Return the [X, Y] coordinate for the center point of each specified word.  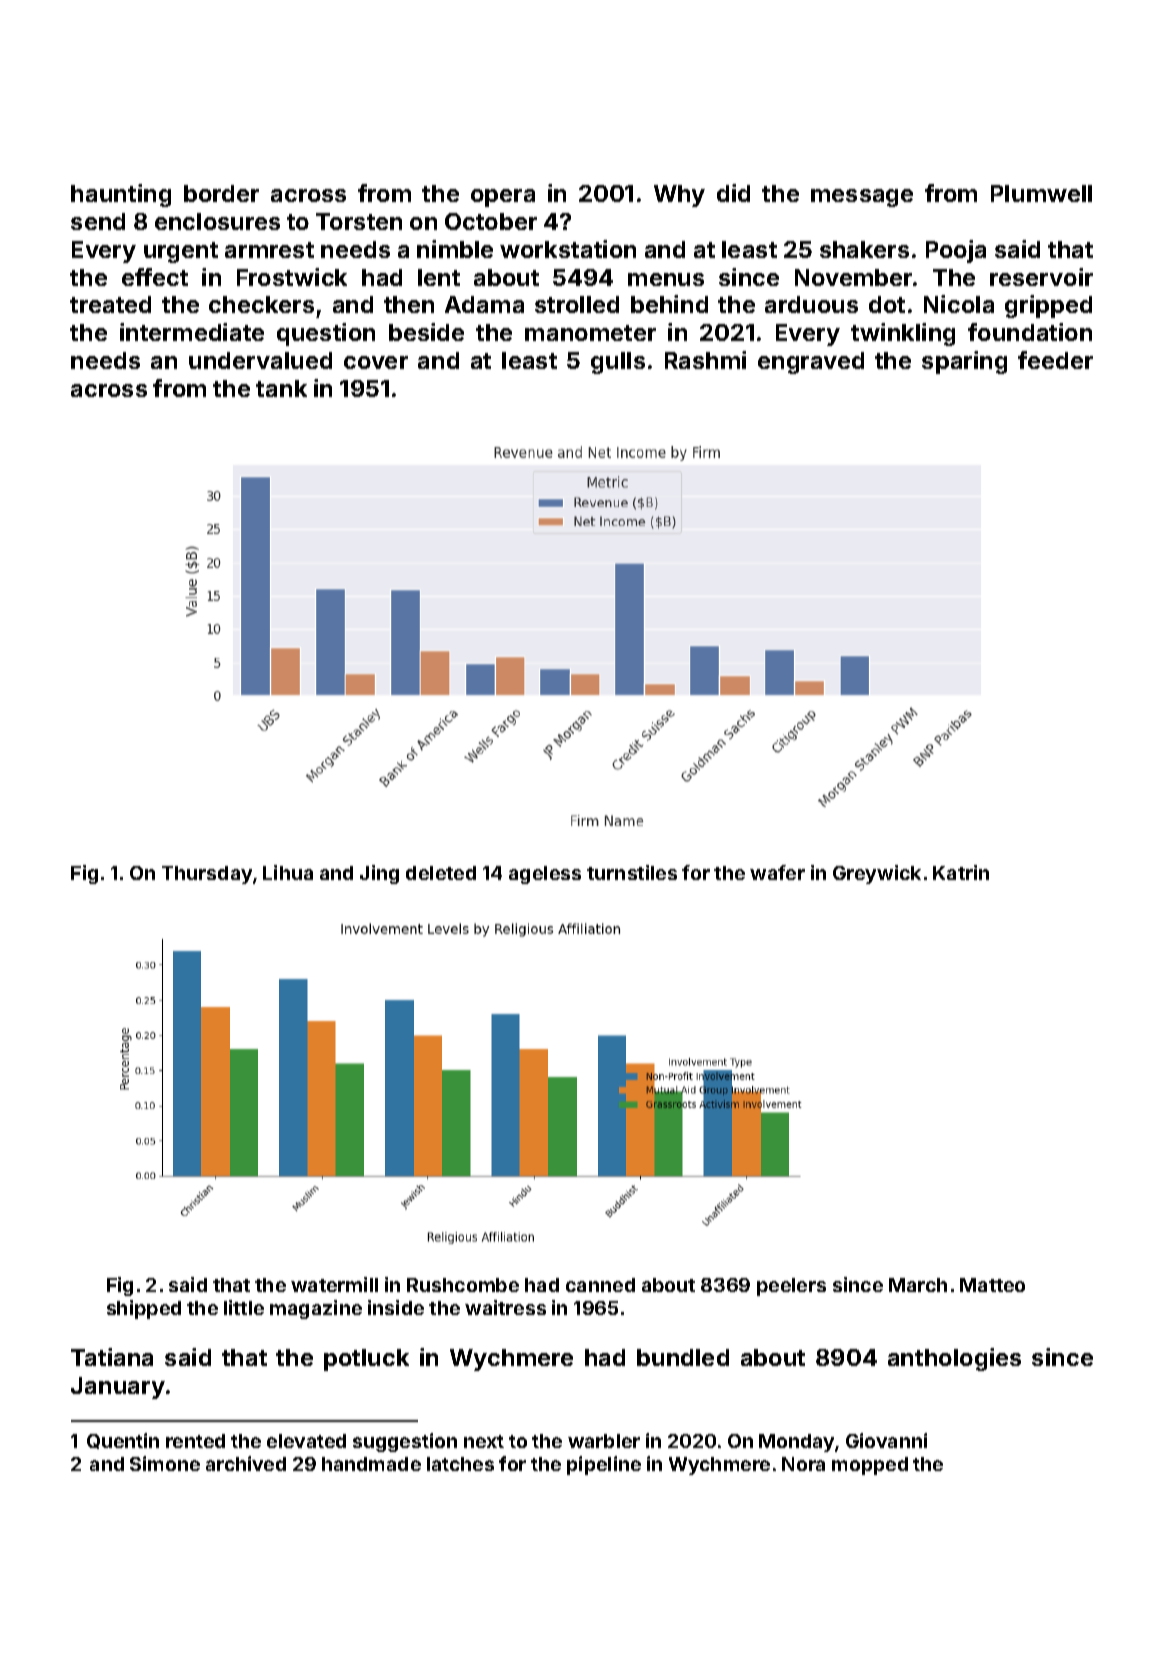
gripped [1048, 306]
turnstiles [632, 872]
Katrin [961, 872]
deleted [441, 873]
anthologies [954, 1359]
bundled [683, 1357]
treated [110, 304]
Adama [484, 304]
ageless [545, 875]
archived [246, 1463]
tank [281, 388]
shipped [144, 1309]
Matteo [992, 1285]
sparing [964, 362]
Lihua [288, 872]
